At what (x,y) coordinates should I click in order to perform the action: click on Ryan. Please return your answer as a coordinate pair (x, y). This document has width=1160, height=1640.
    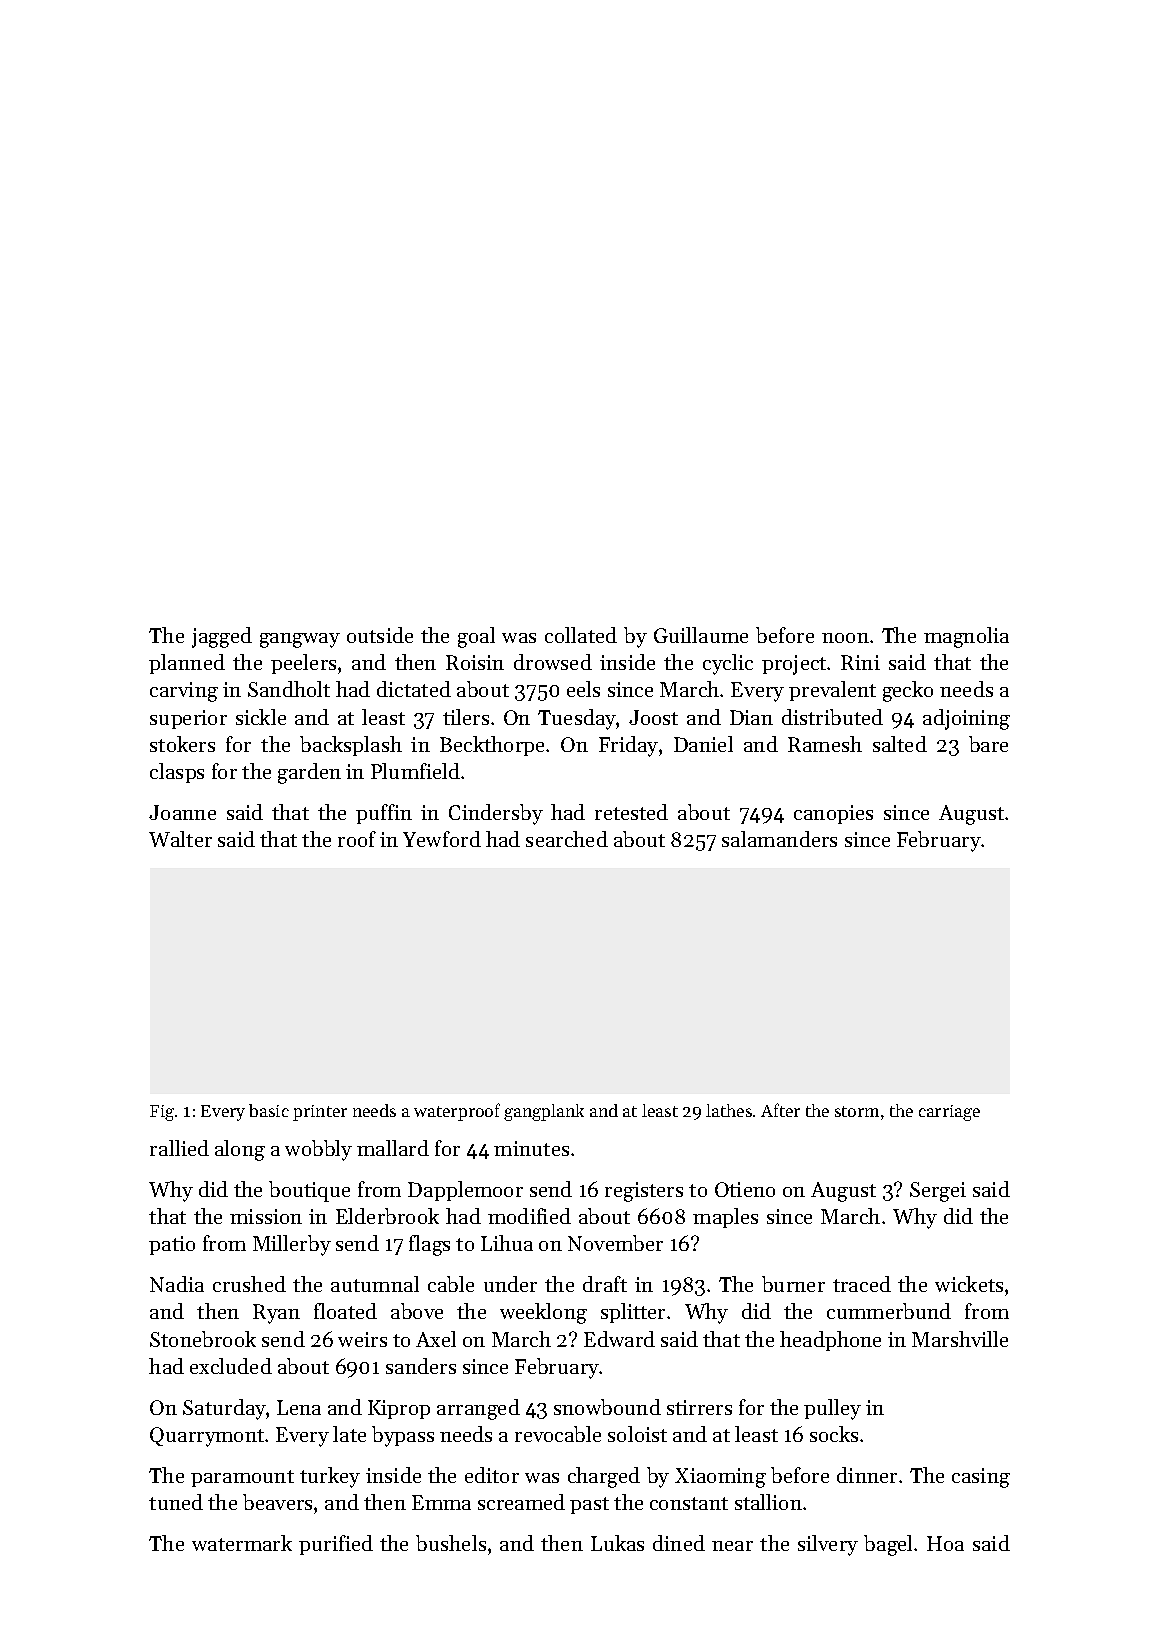
    Looking at the image, I should click on (276, 1314).
